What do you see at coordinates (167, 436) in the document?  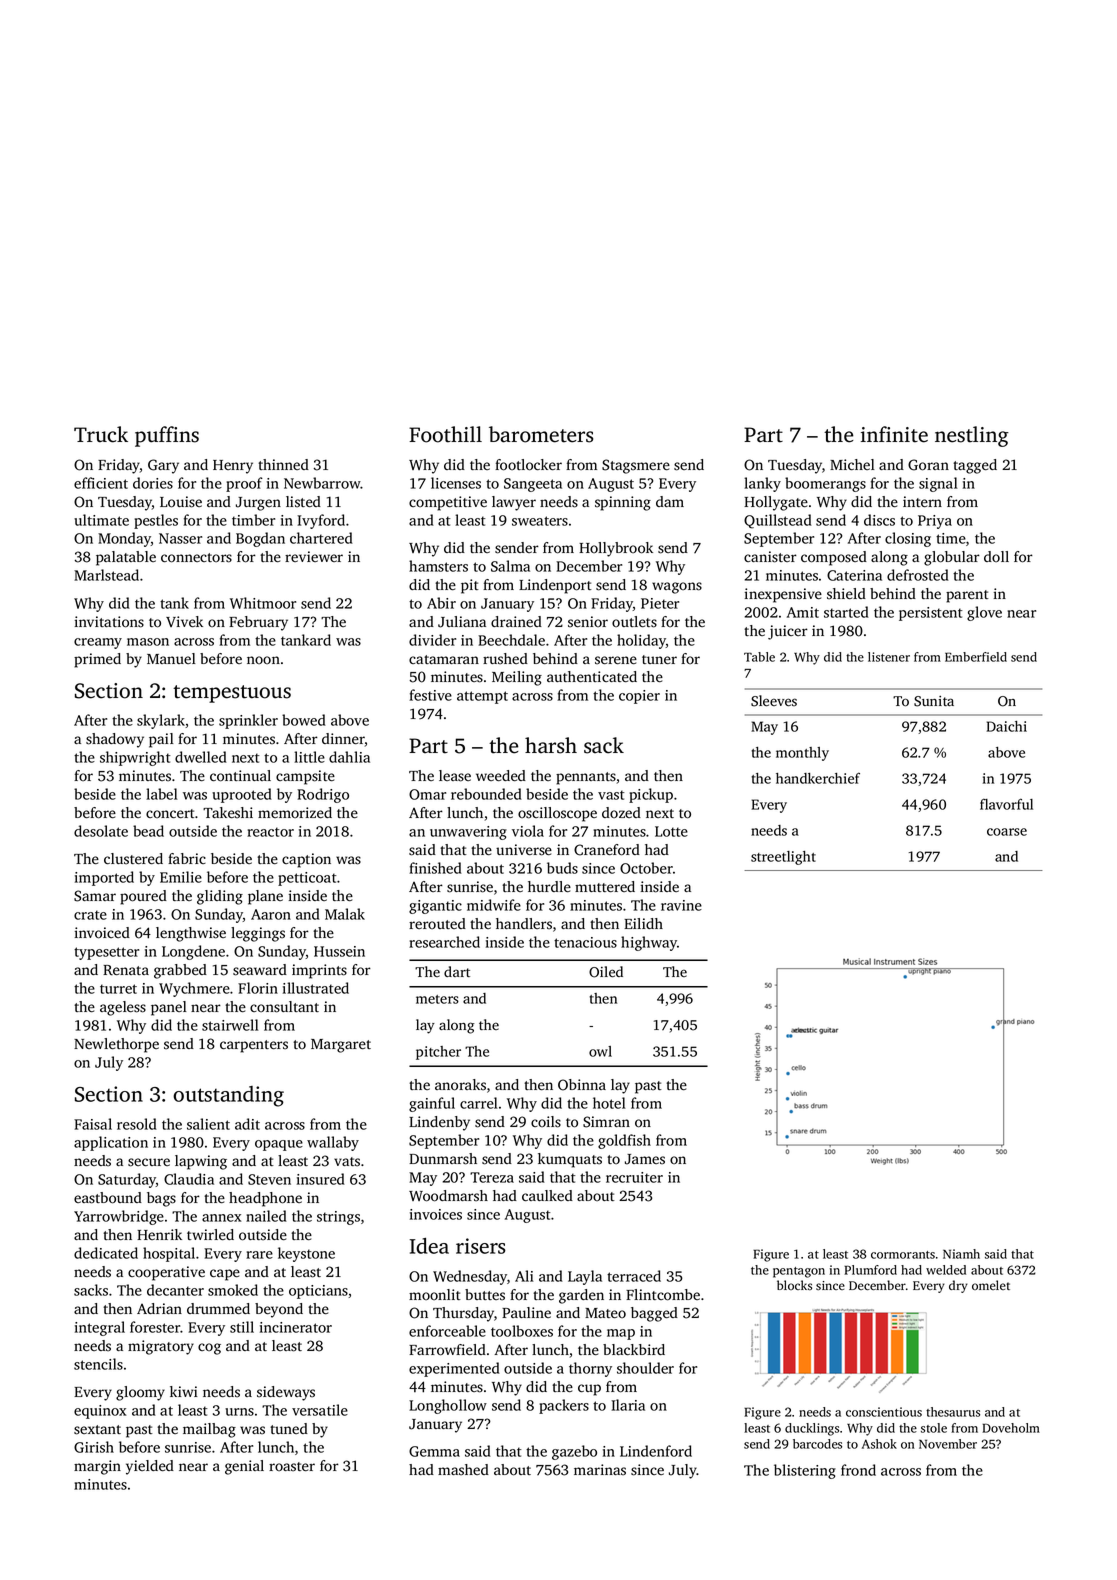 I see `puffins` at bounding box center [167, 436].
